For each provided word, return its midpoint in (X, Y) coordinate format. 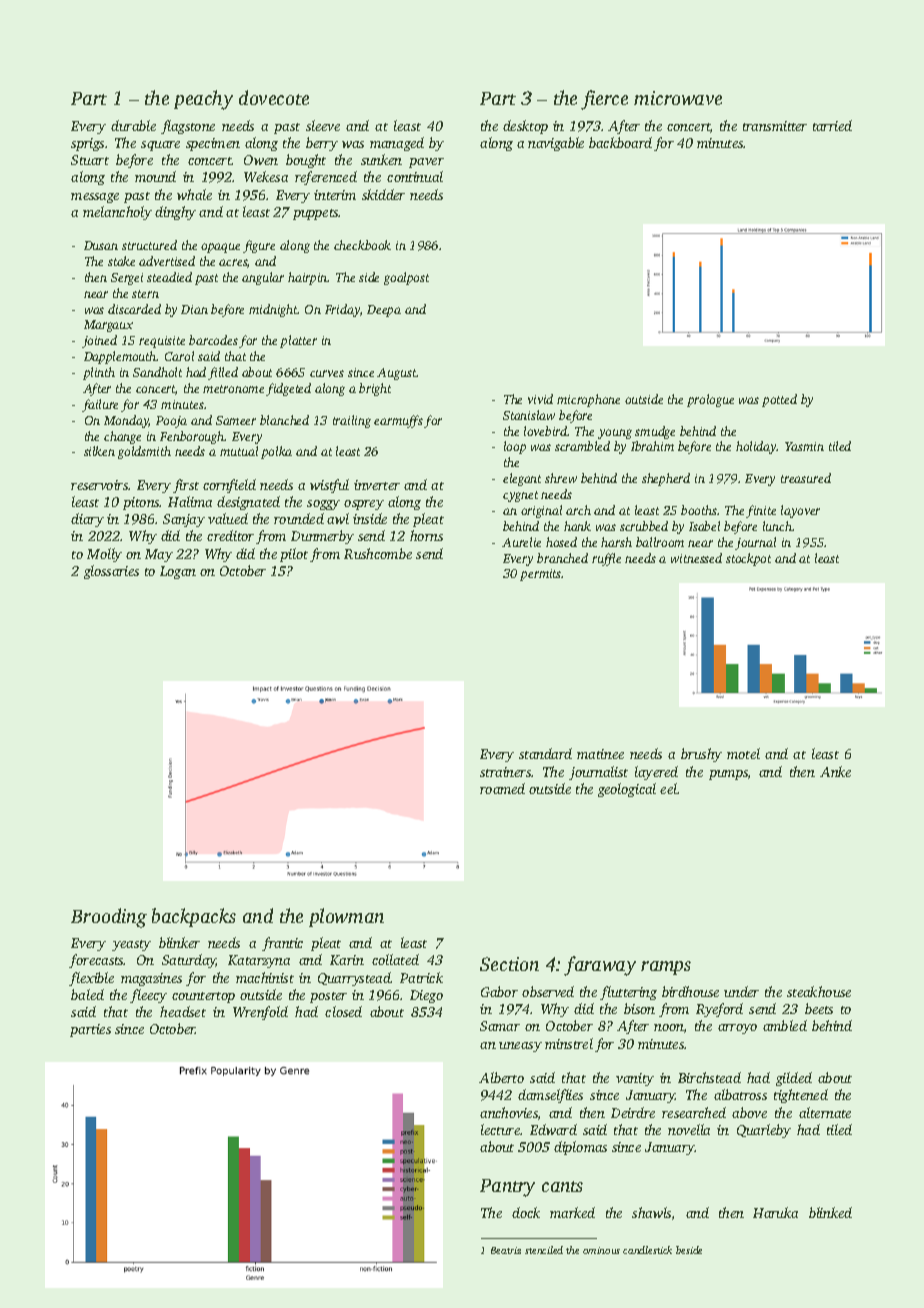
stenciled (544, 1250)
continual (415, 176)
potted (779, 400)
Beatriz (506, 1250)
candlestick (647, 1250)
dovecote (274, 97)
